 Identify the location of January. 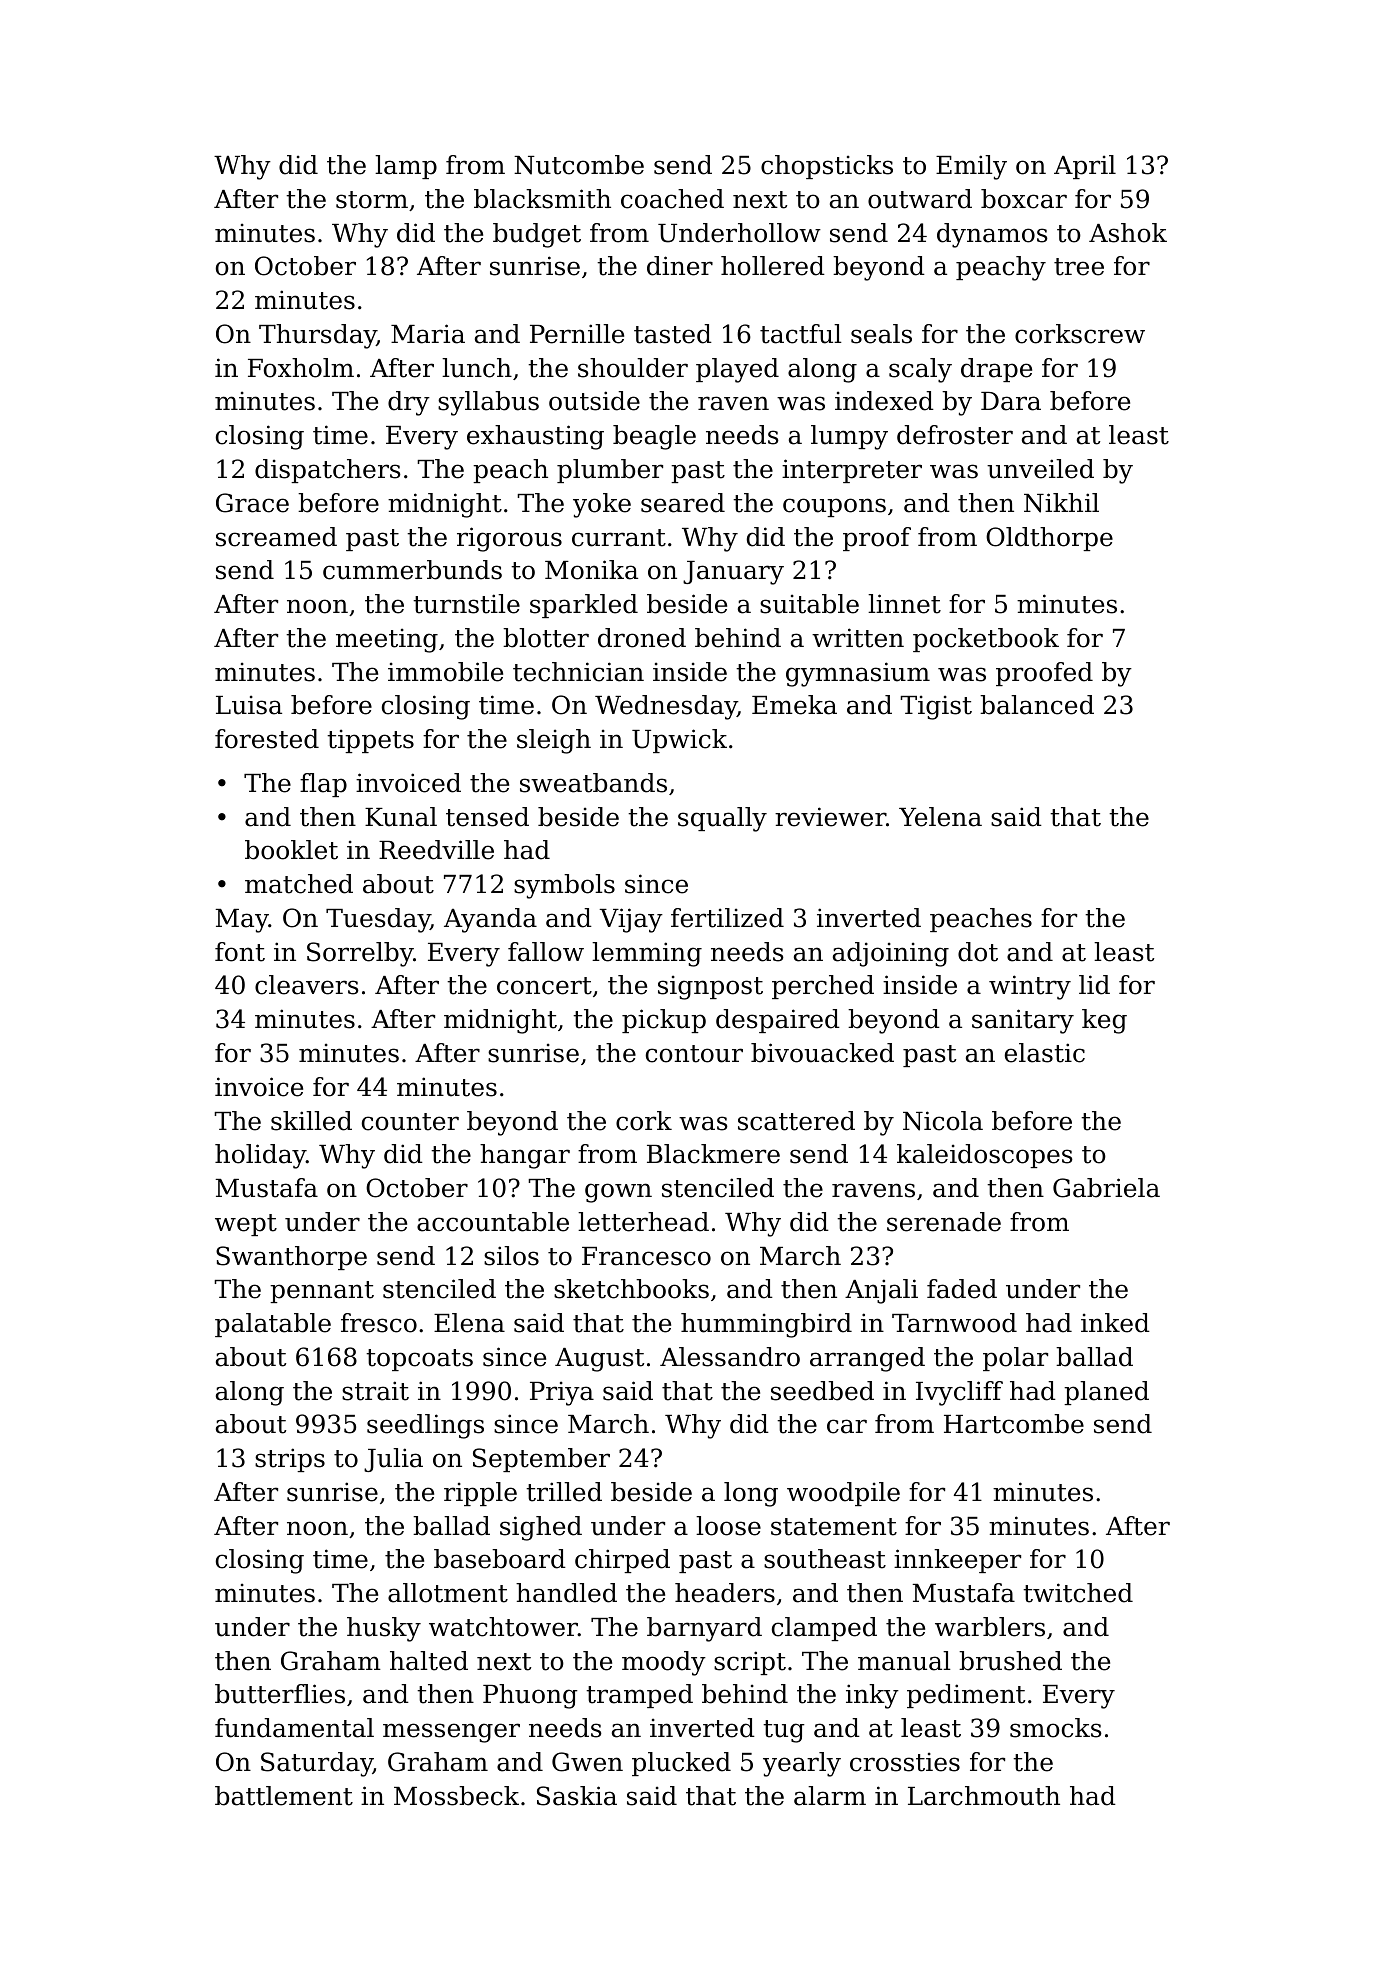
(733, 573).
